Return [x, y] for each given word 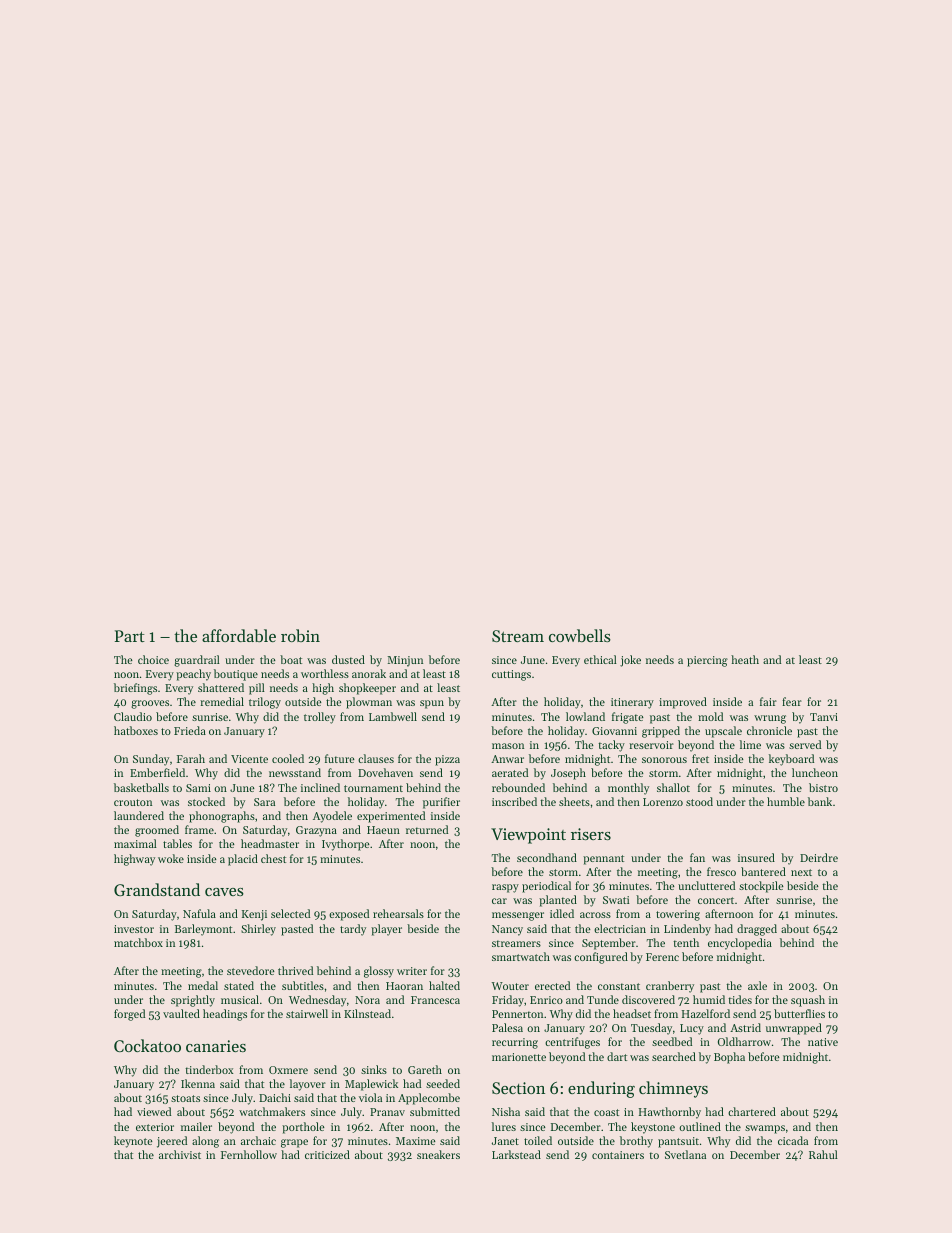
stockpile [761, 887]
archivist [180, 1154]
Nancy [507, 930]
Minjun [405, 661]
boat [291, 659]
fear [792, 701]
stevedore [251, 970]
